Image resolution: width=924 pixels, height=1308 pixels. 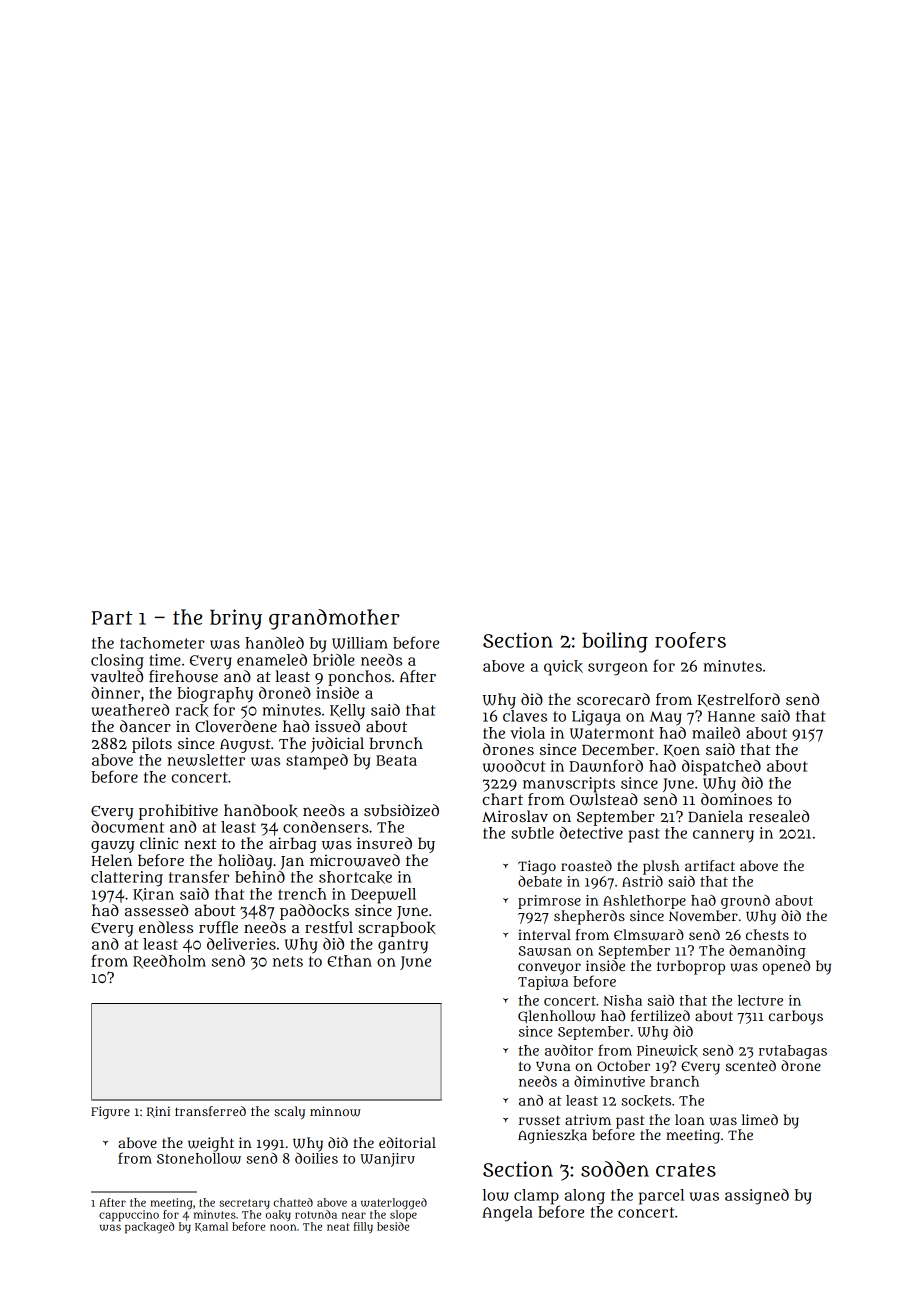 I want to click on gantry, so click(x=403, y=946).
